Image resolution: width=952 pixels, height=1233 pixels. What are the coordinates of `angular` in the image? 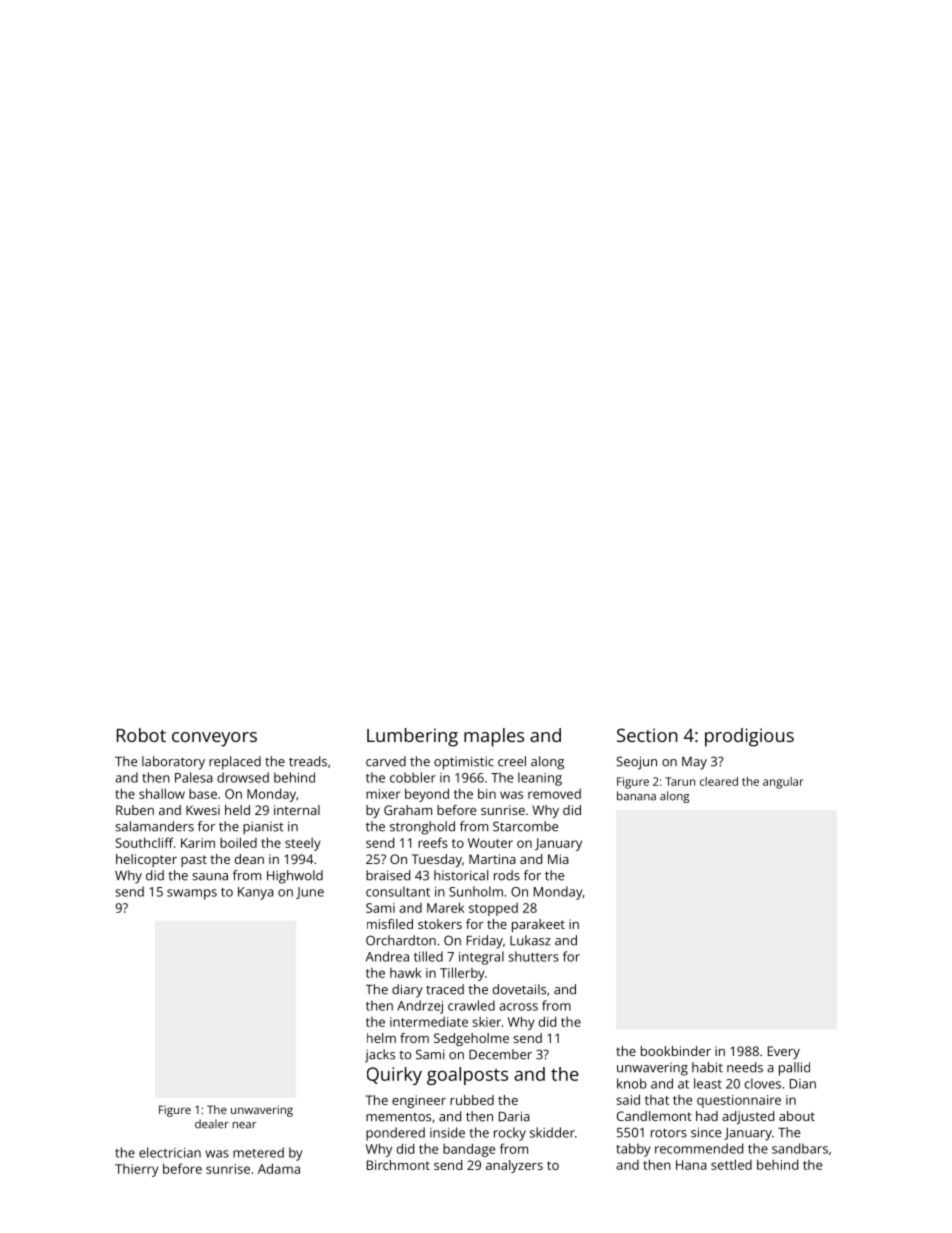 It's located at (783, 783).
